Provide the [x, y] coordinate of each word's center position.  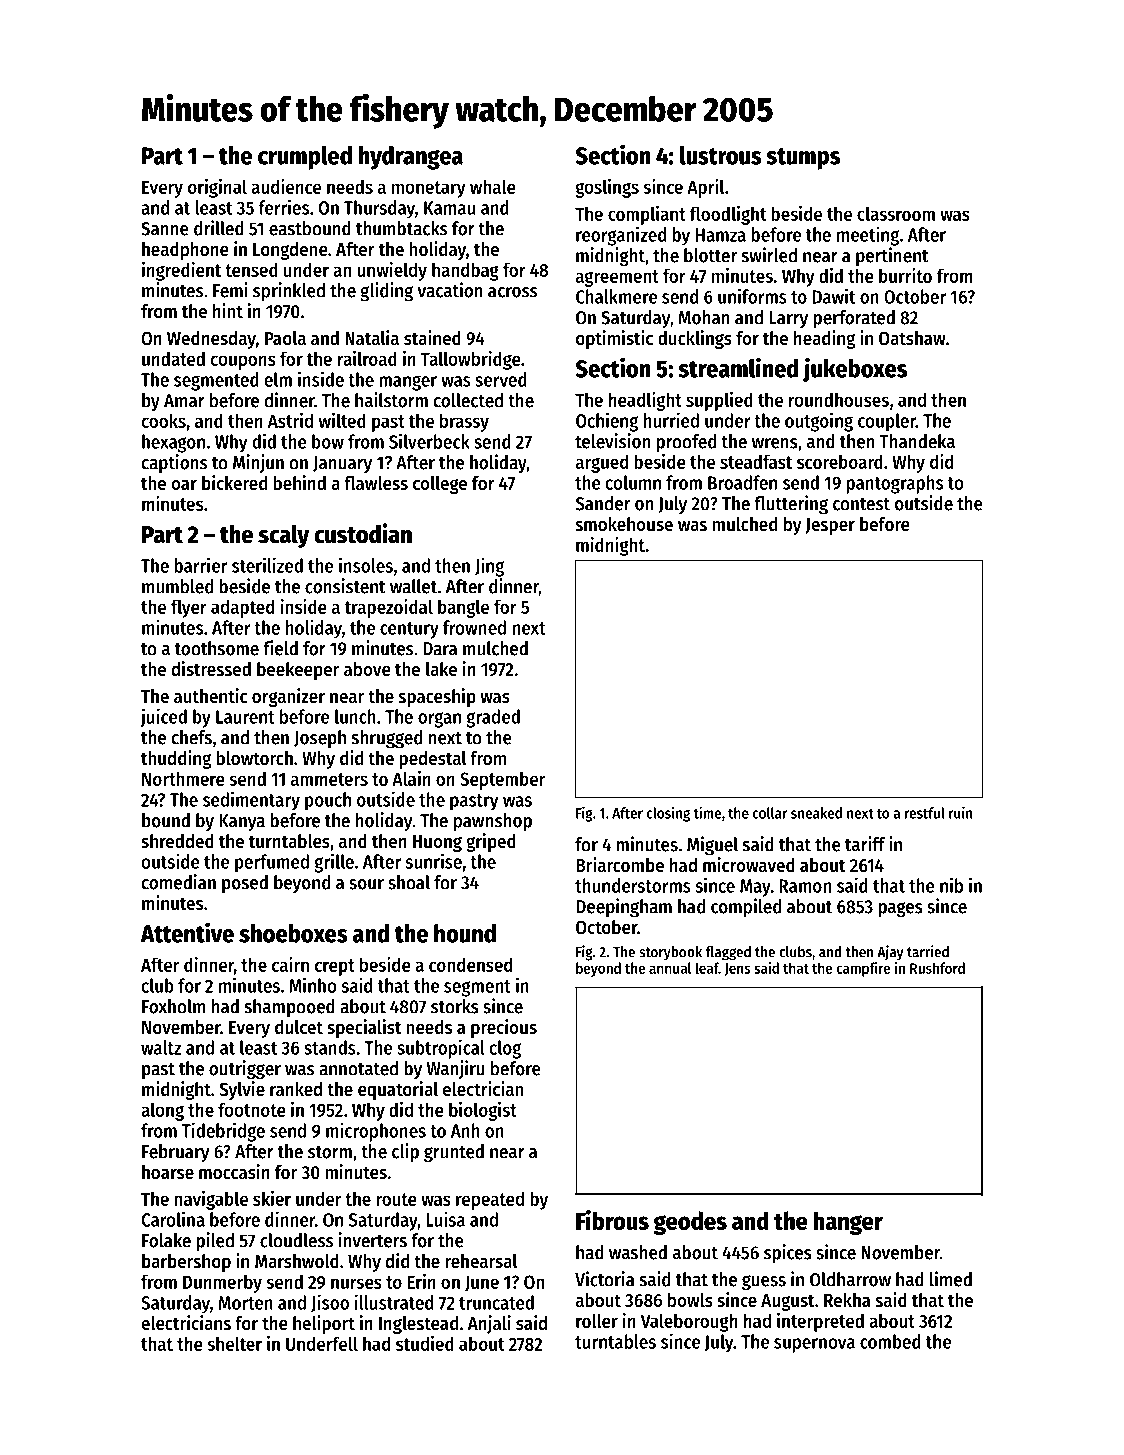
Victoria [605, 1279]
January [342, 464]
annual [670, 968]
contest [861, 504]
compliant [647, 215]
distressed [211, 669]
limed [951, 1279]
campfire [864, 969]
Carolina [173, 1219]
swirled [769, 255]
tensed [251, 269]
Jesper [830, 526]
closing [668, 814]
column [633, 482]
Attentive [187, 932]
